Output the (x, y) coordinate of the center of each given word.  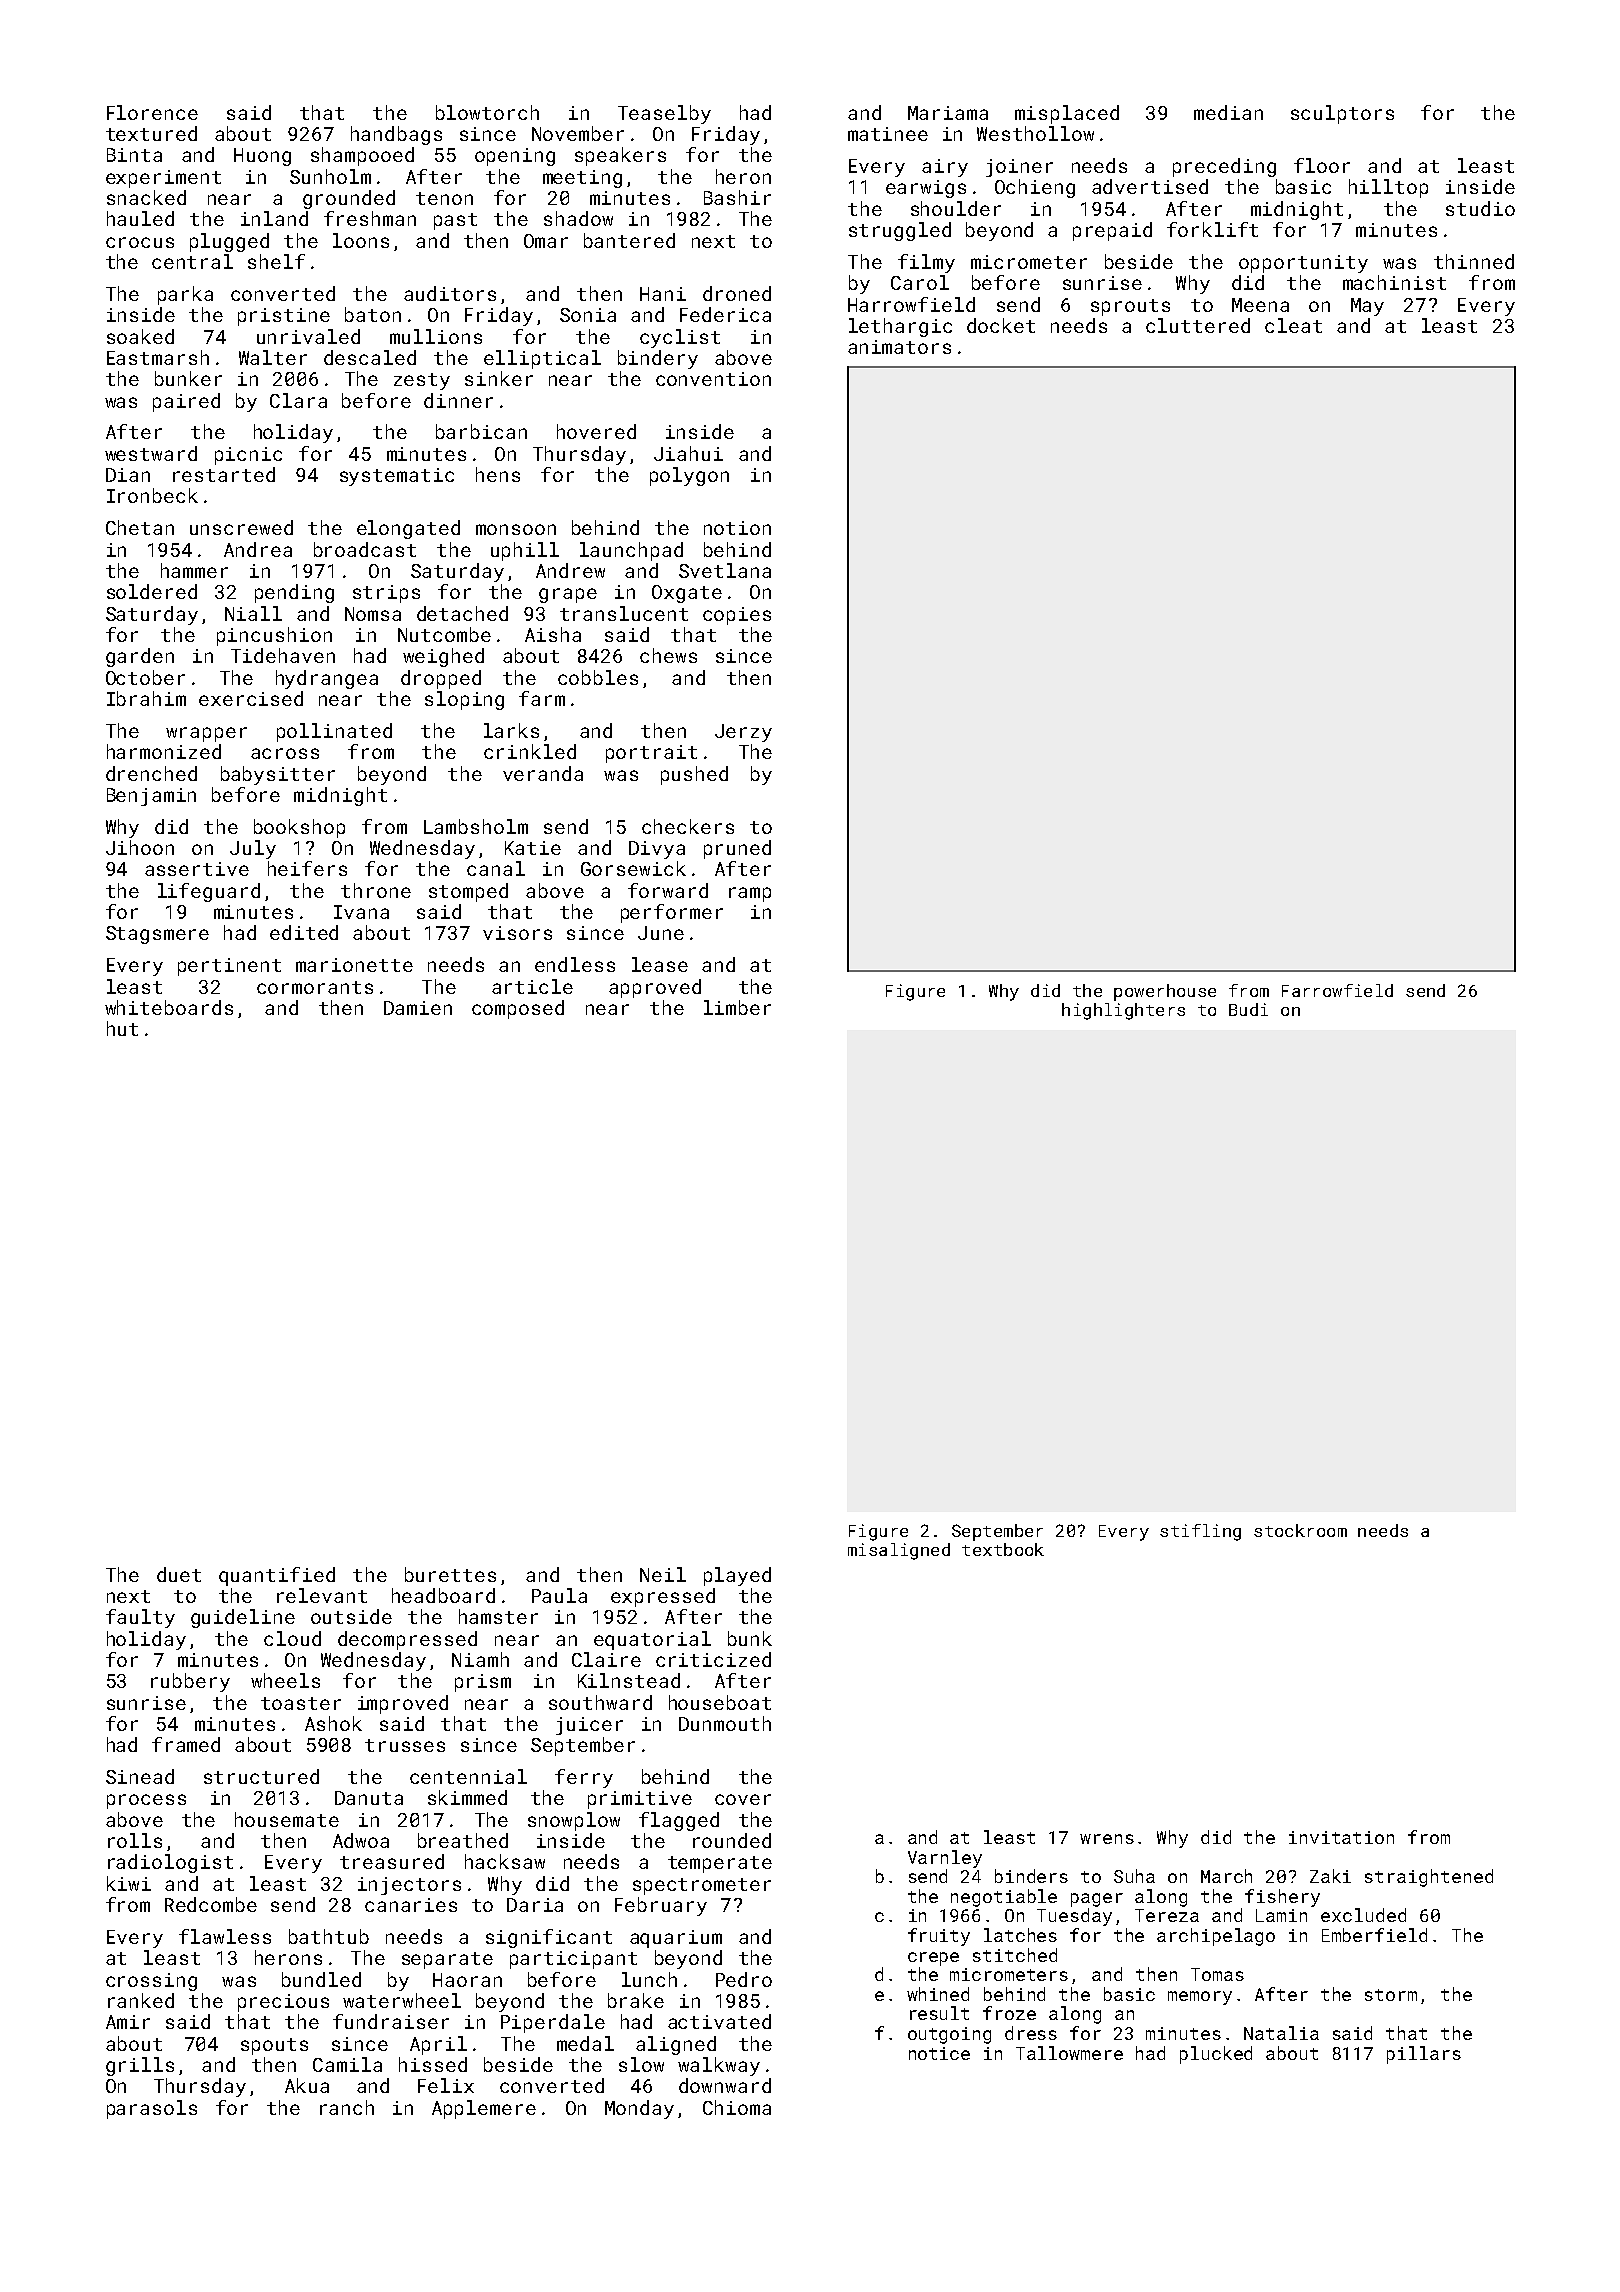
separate (447, 1960)
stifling (1200, 1532)
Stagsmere (157, 935)
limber (737, 1007)
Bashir (737, 197)
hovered (596, 431)
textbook (1003, 1549)
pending (294, 593)
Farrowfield (1337, 990)
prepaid (1112, 231)
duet (179, 1574)
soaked (140, 336)
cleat (1293, 325)
